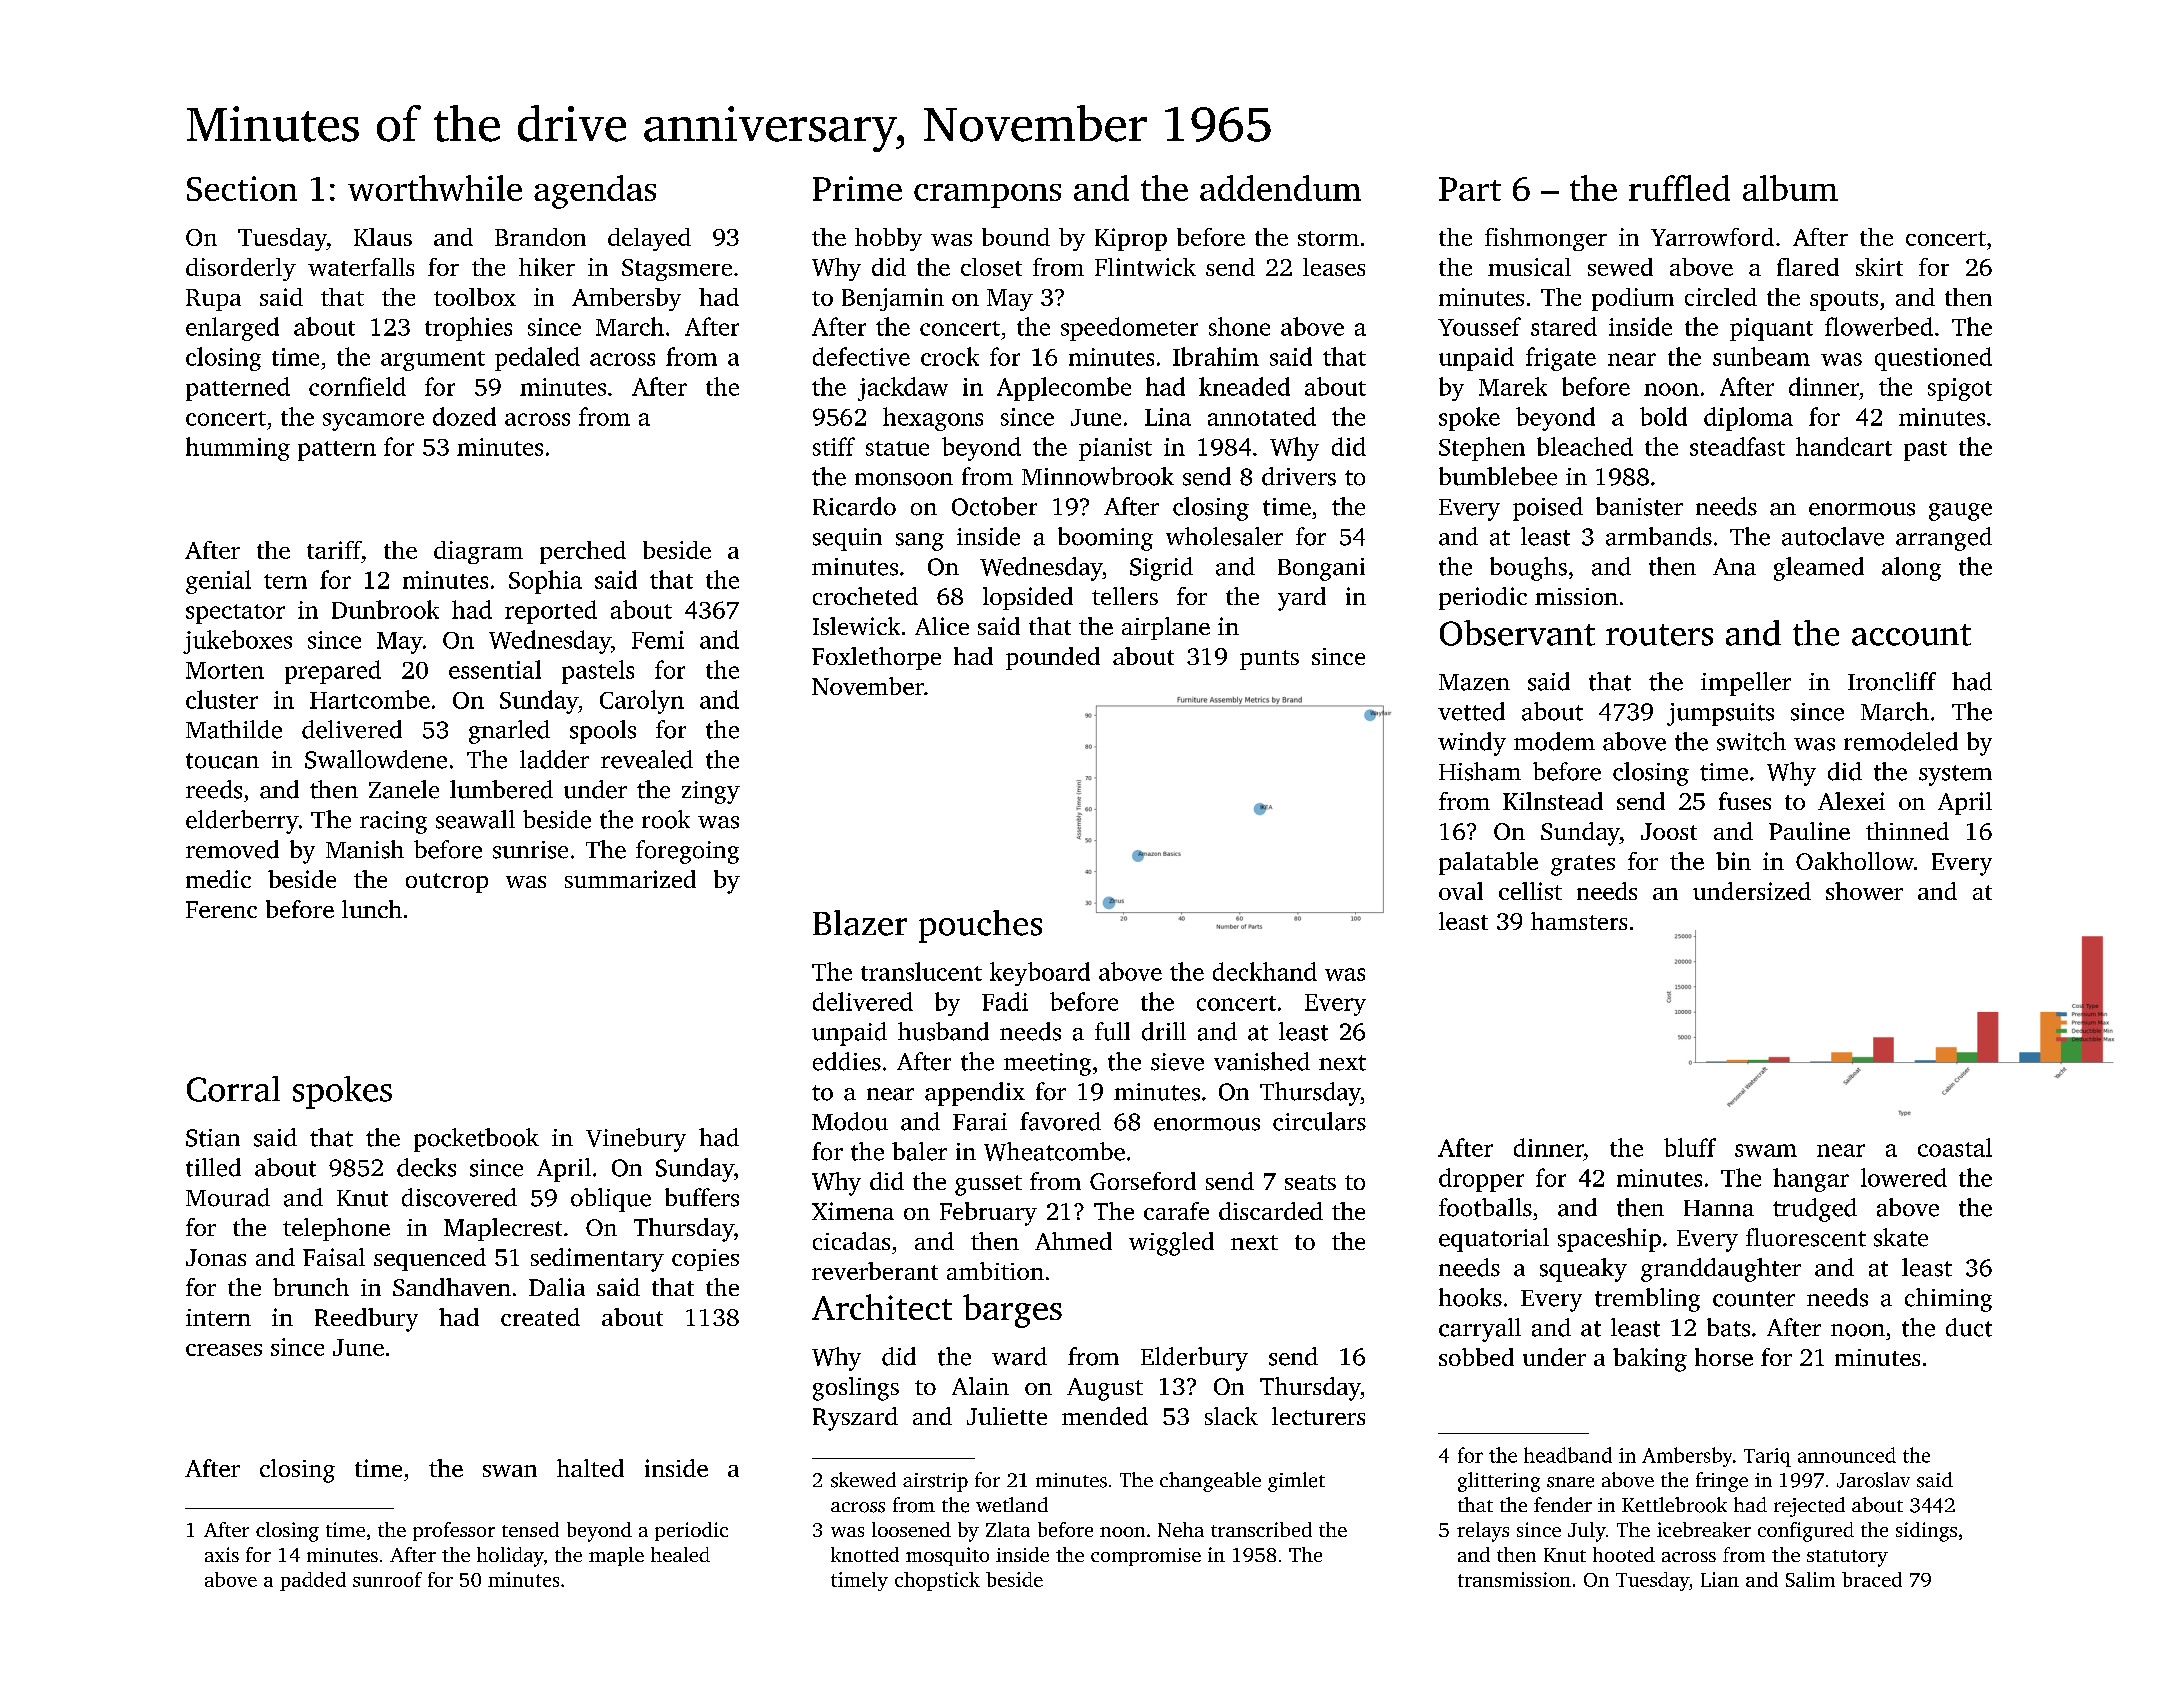  What do you see at coordinates (468, 329) in the screenshot?
I see `trophies` at bounding box center [468, 329].
